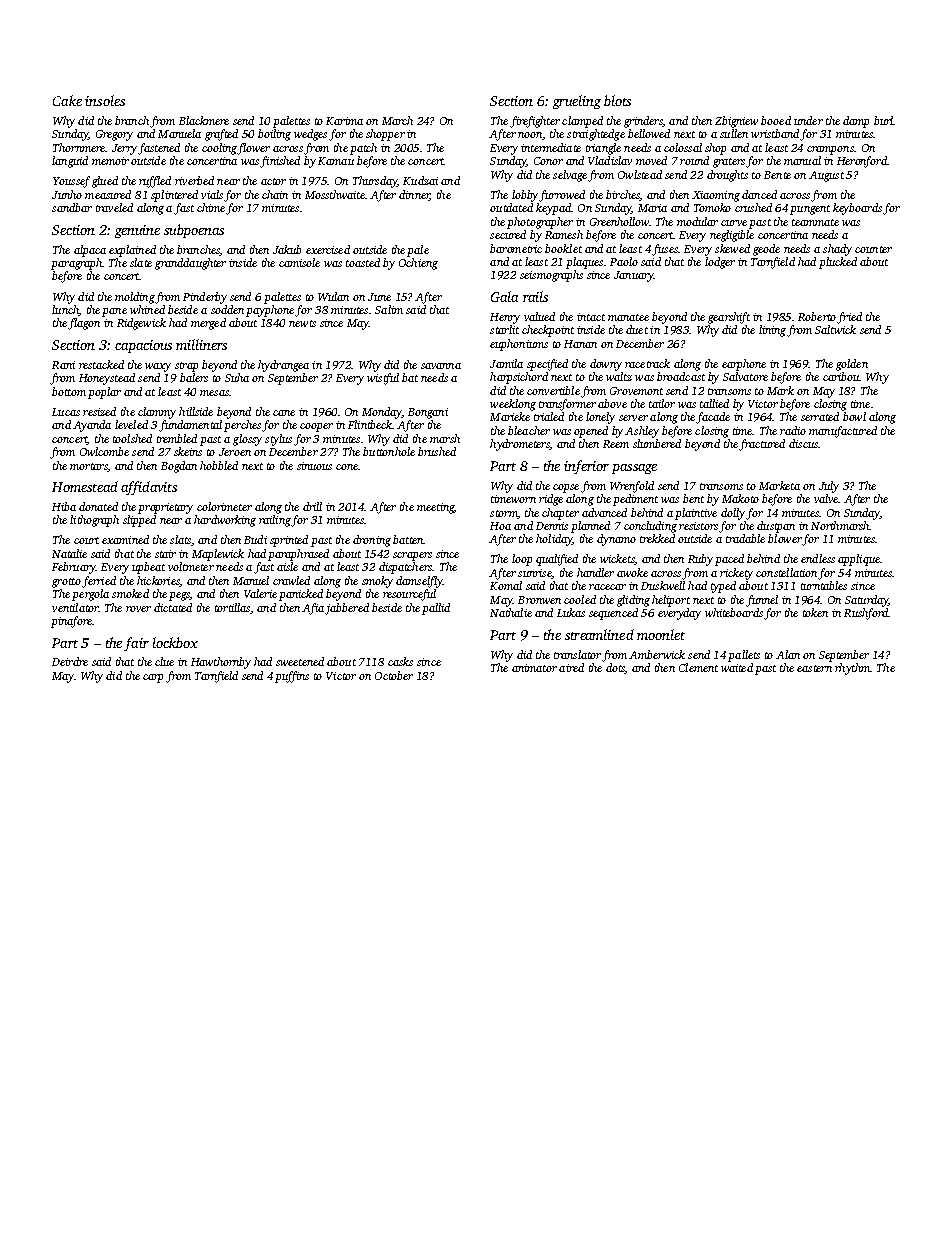 Image resolution: width=952 pixels, height=1233 pixels. What do you see at coordinates (883, 120) in the page?
I see `burl` at bounding box center [883, 120].
